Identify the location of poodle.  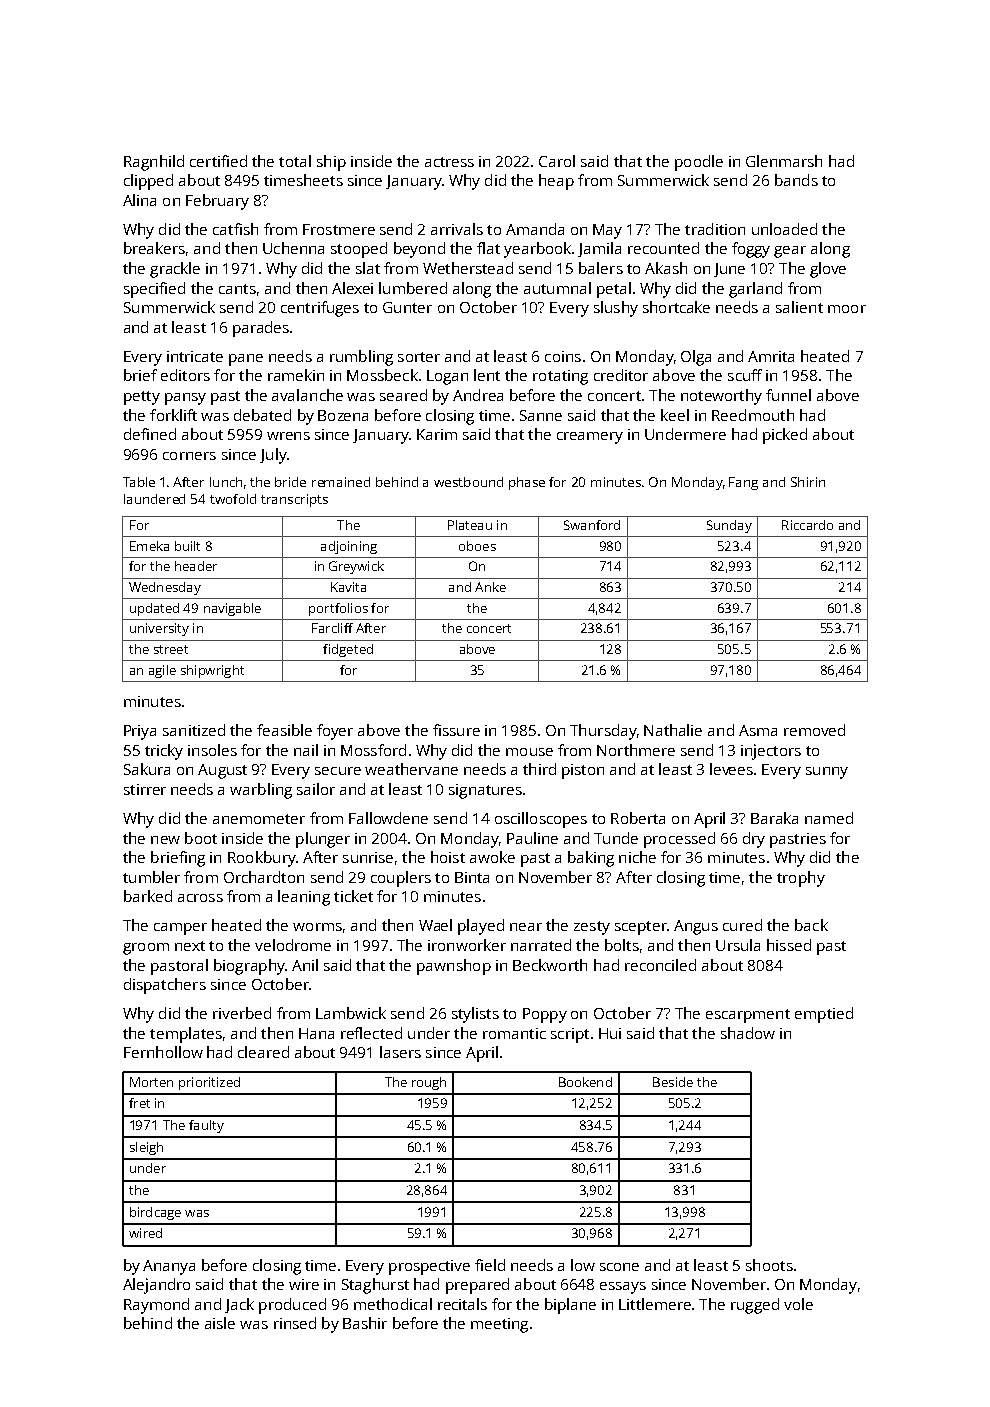
(699, 163).
